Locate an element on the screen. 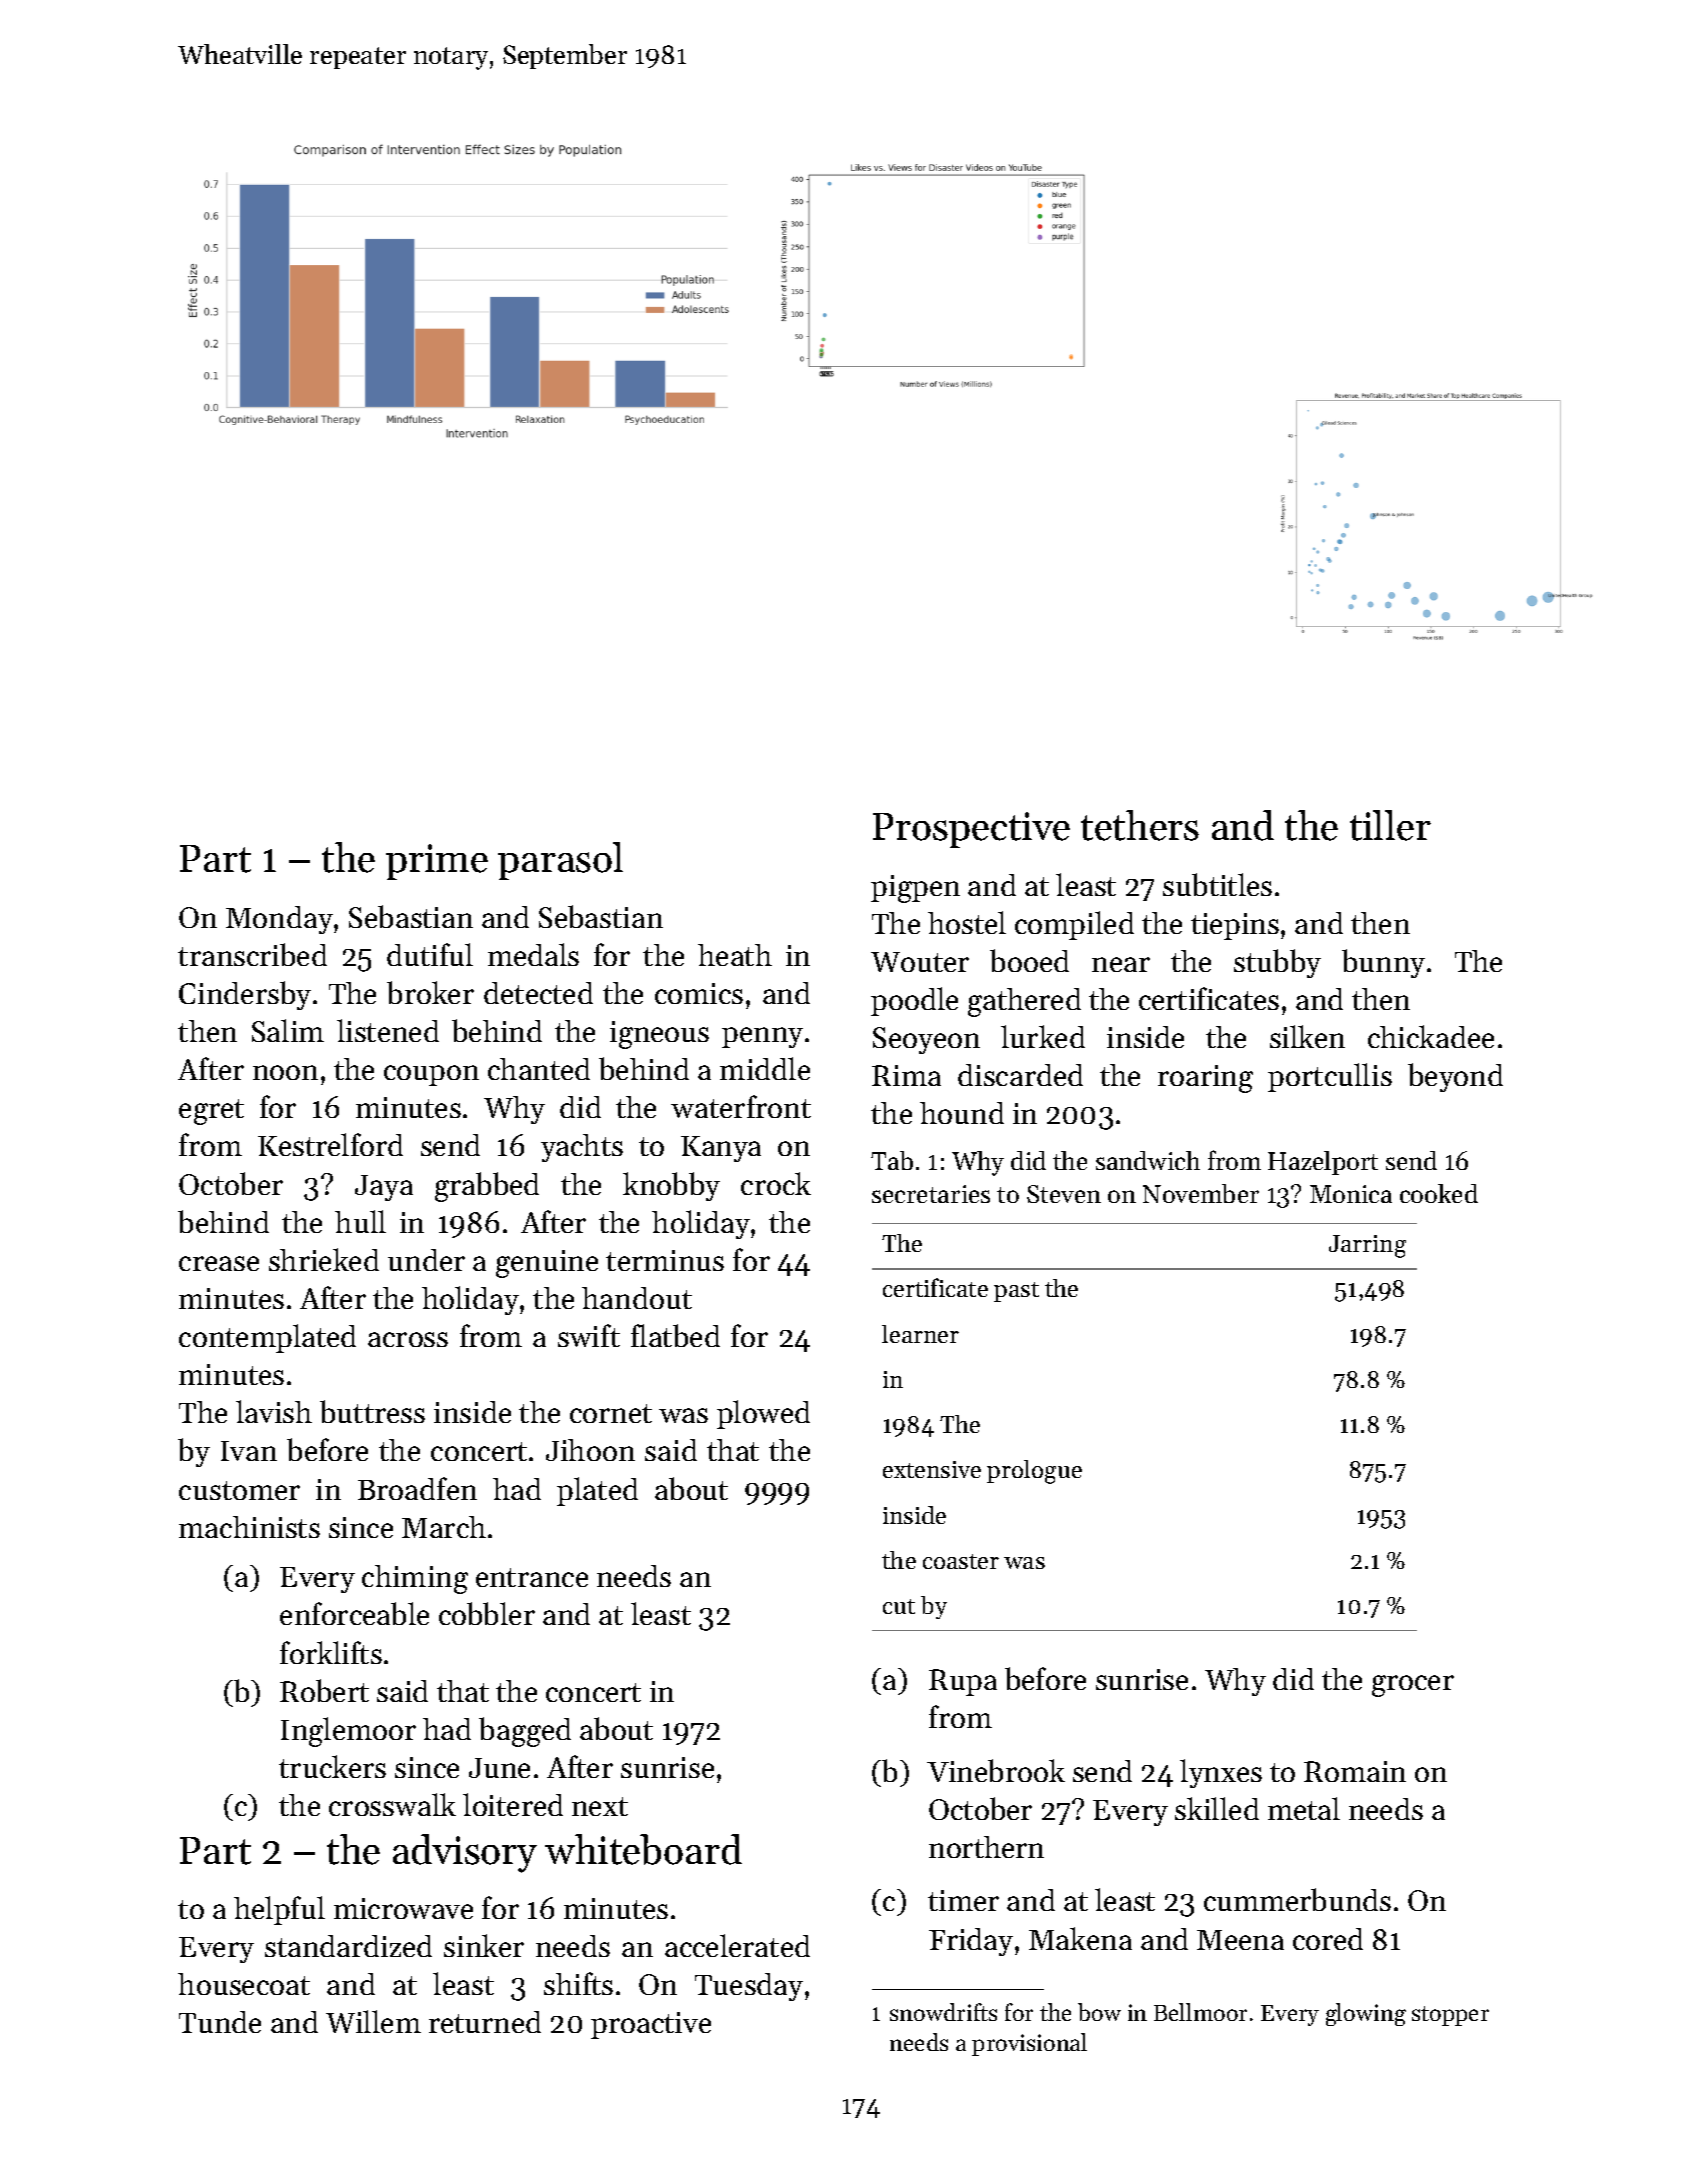 The height and width of the screenshot is (2178, 1683). provisional is located at coordinates (1029, 2044).
